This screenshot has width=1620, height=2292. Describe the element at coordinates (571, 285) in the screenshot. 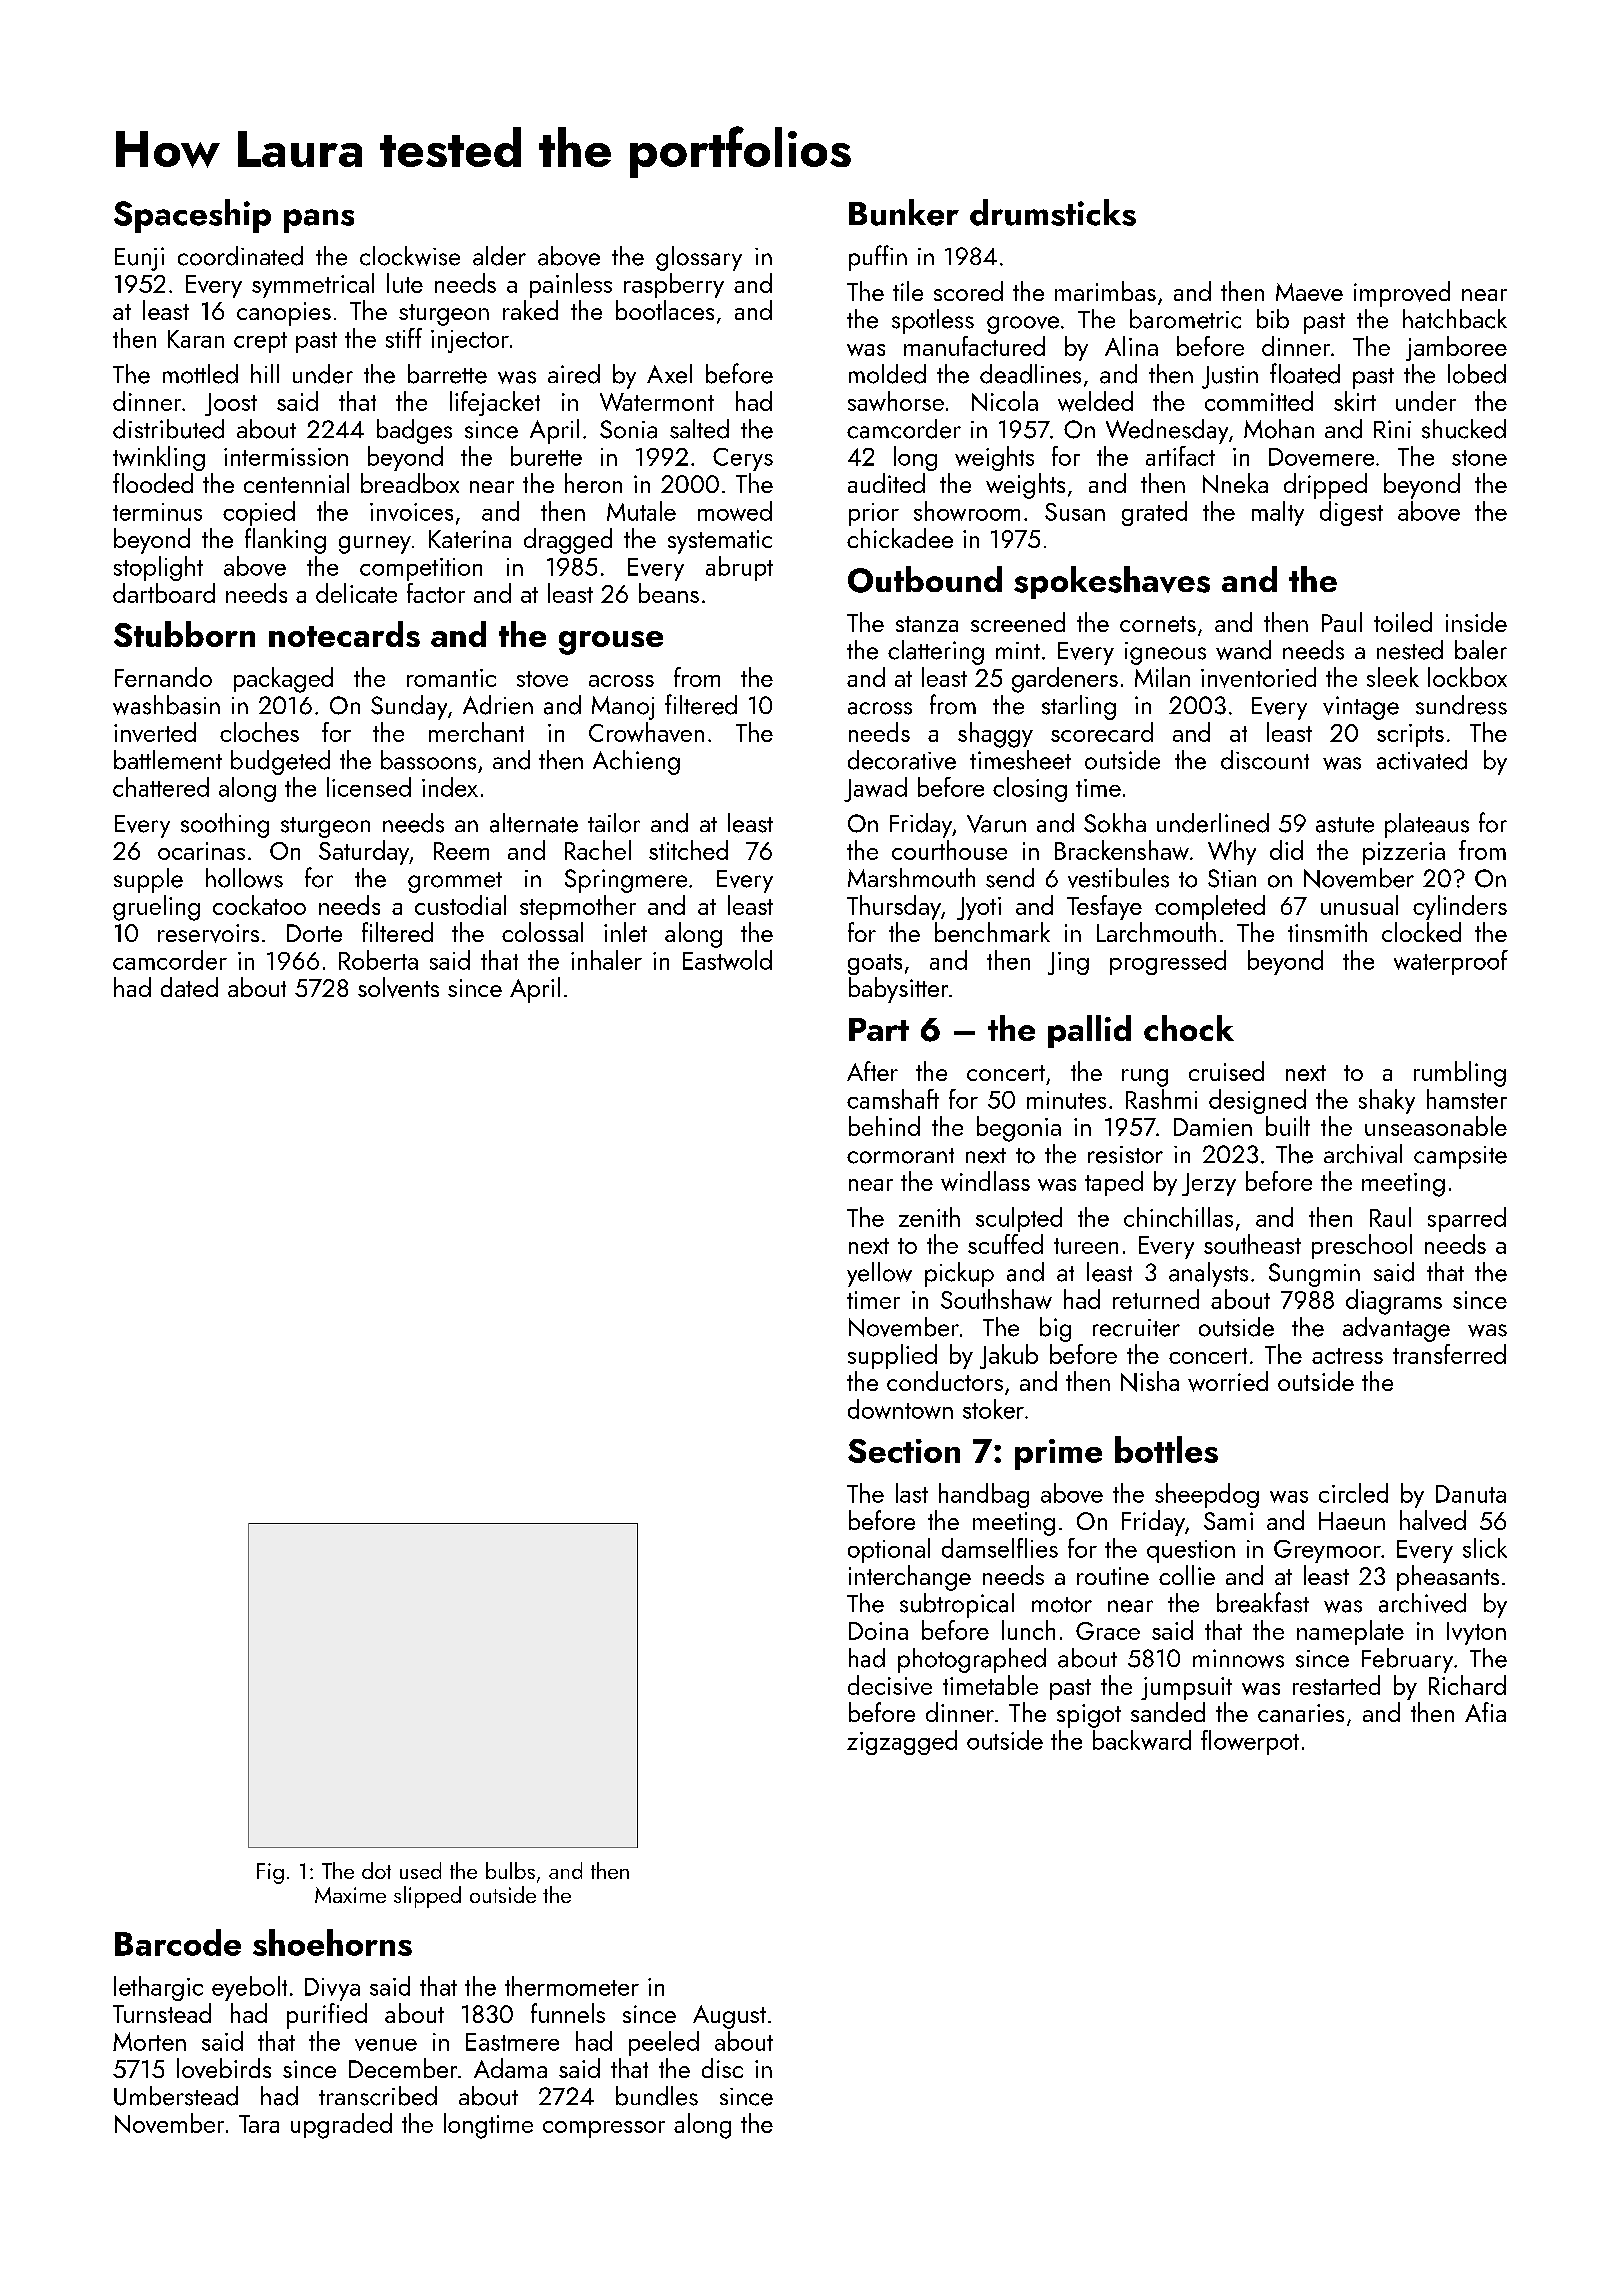

I see `painless` at that location.
